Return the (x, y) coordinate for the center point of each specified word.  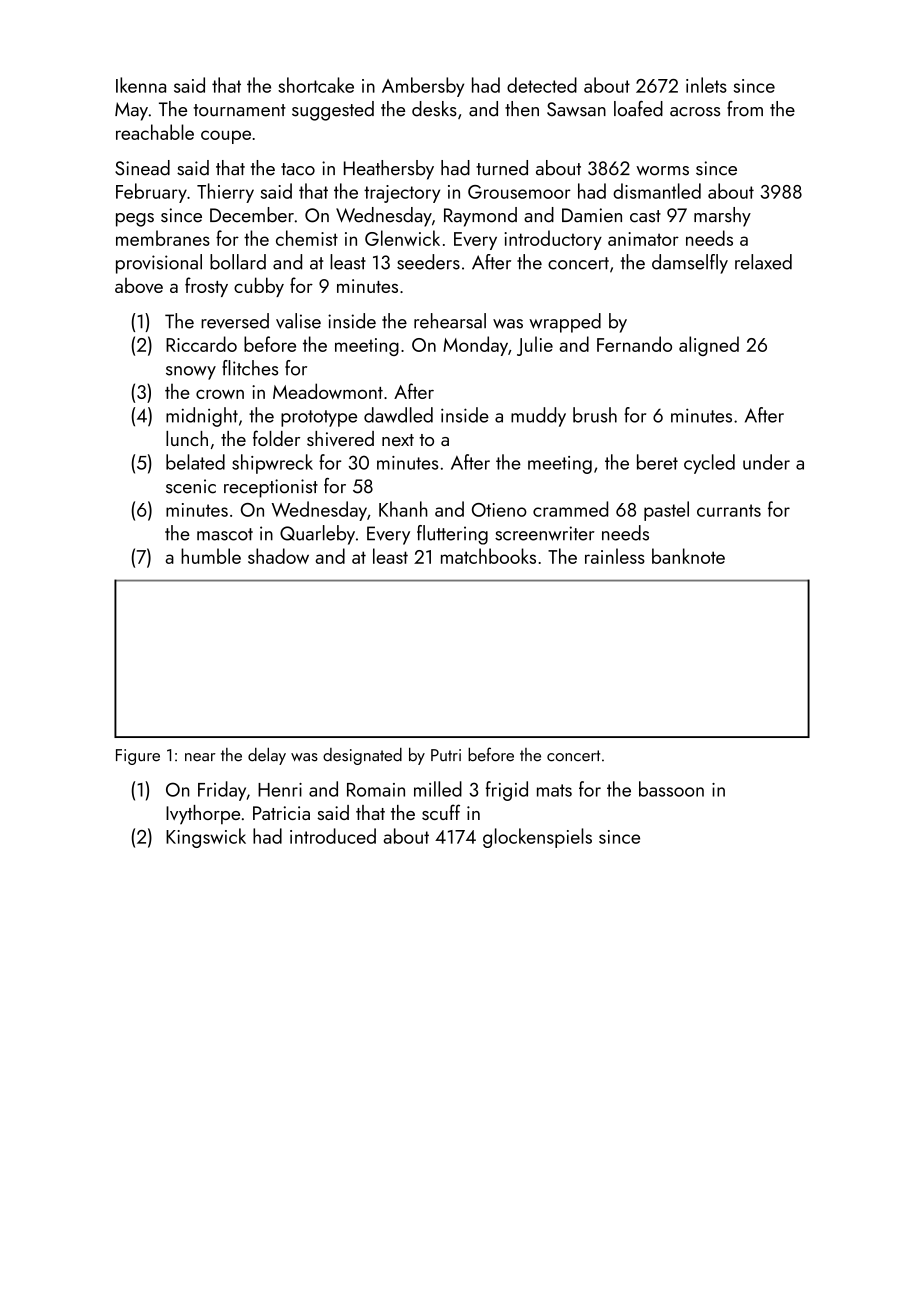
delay (267, 756)
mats (554, 790)
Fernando (634, 344)
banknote (688, 556)
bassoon (671, 789)
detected (542, 85)
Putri (446, 755)
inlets (706, 85)
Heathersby (389, 170)
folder (276, 438)
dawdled (398, 415)
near (200, 757)
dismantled (657, 191)
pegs (135, 220)
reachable (155, 132)
